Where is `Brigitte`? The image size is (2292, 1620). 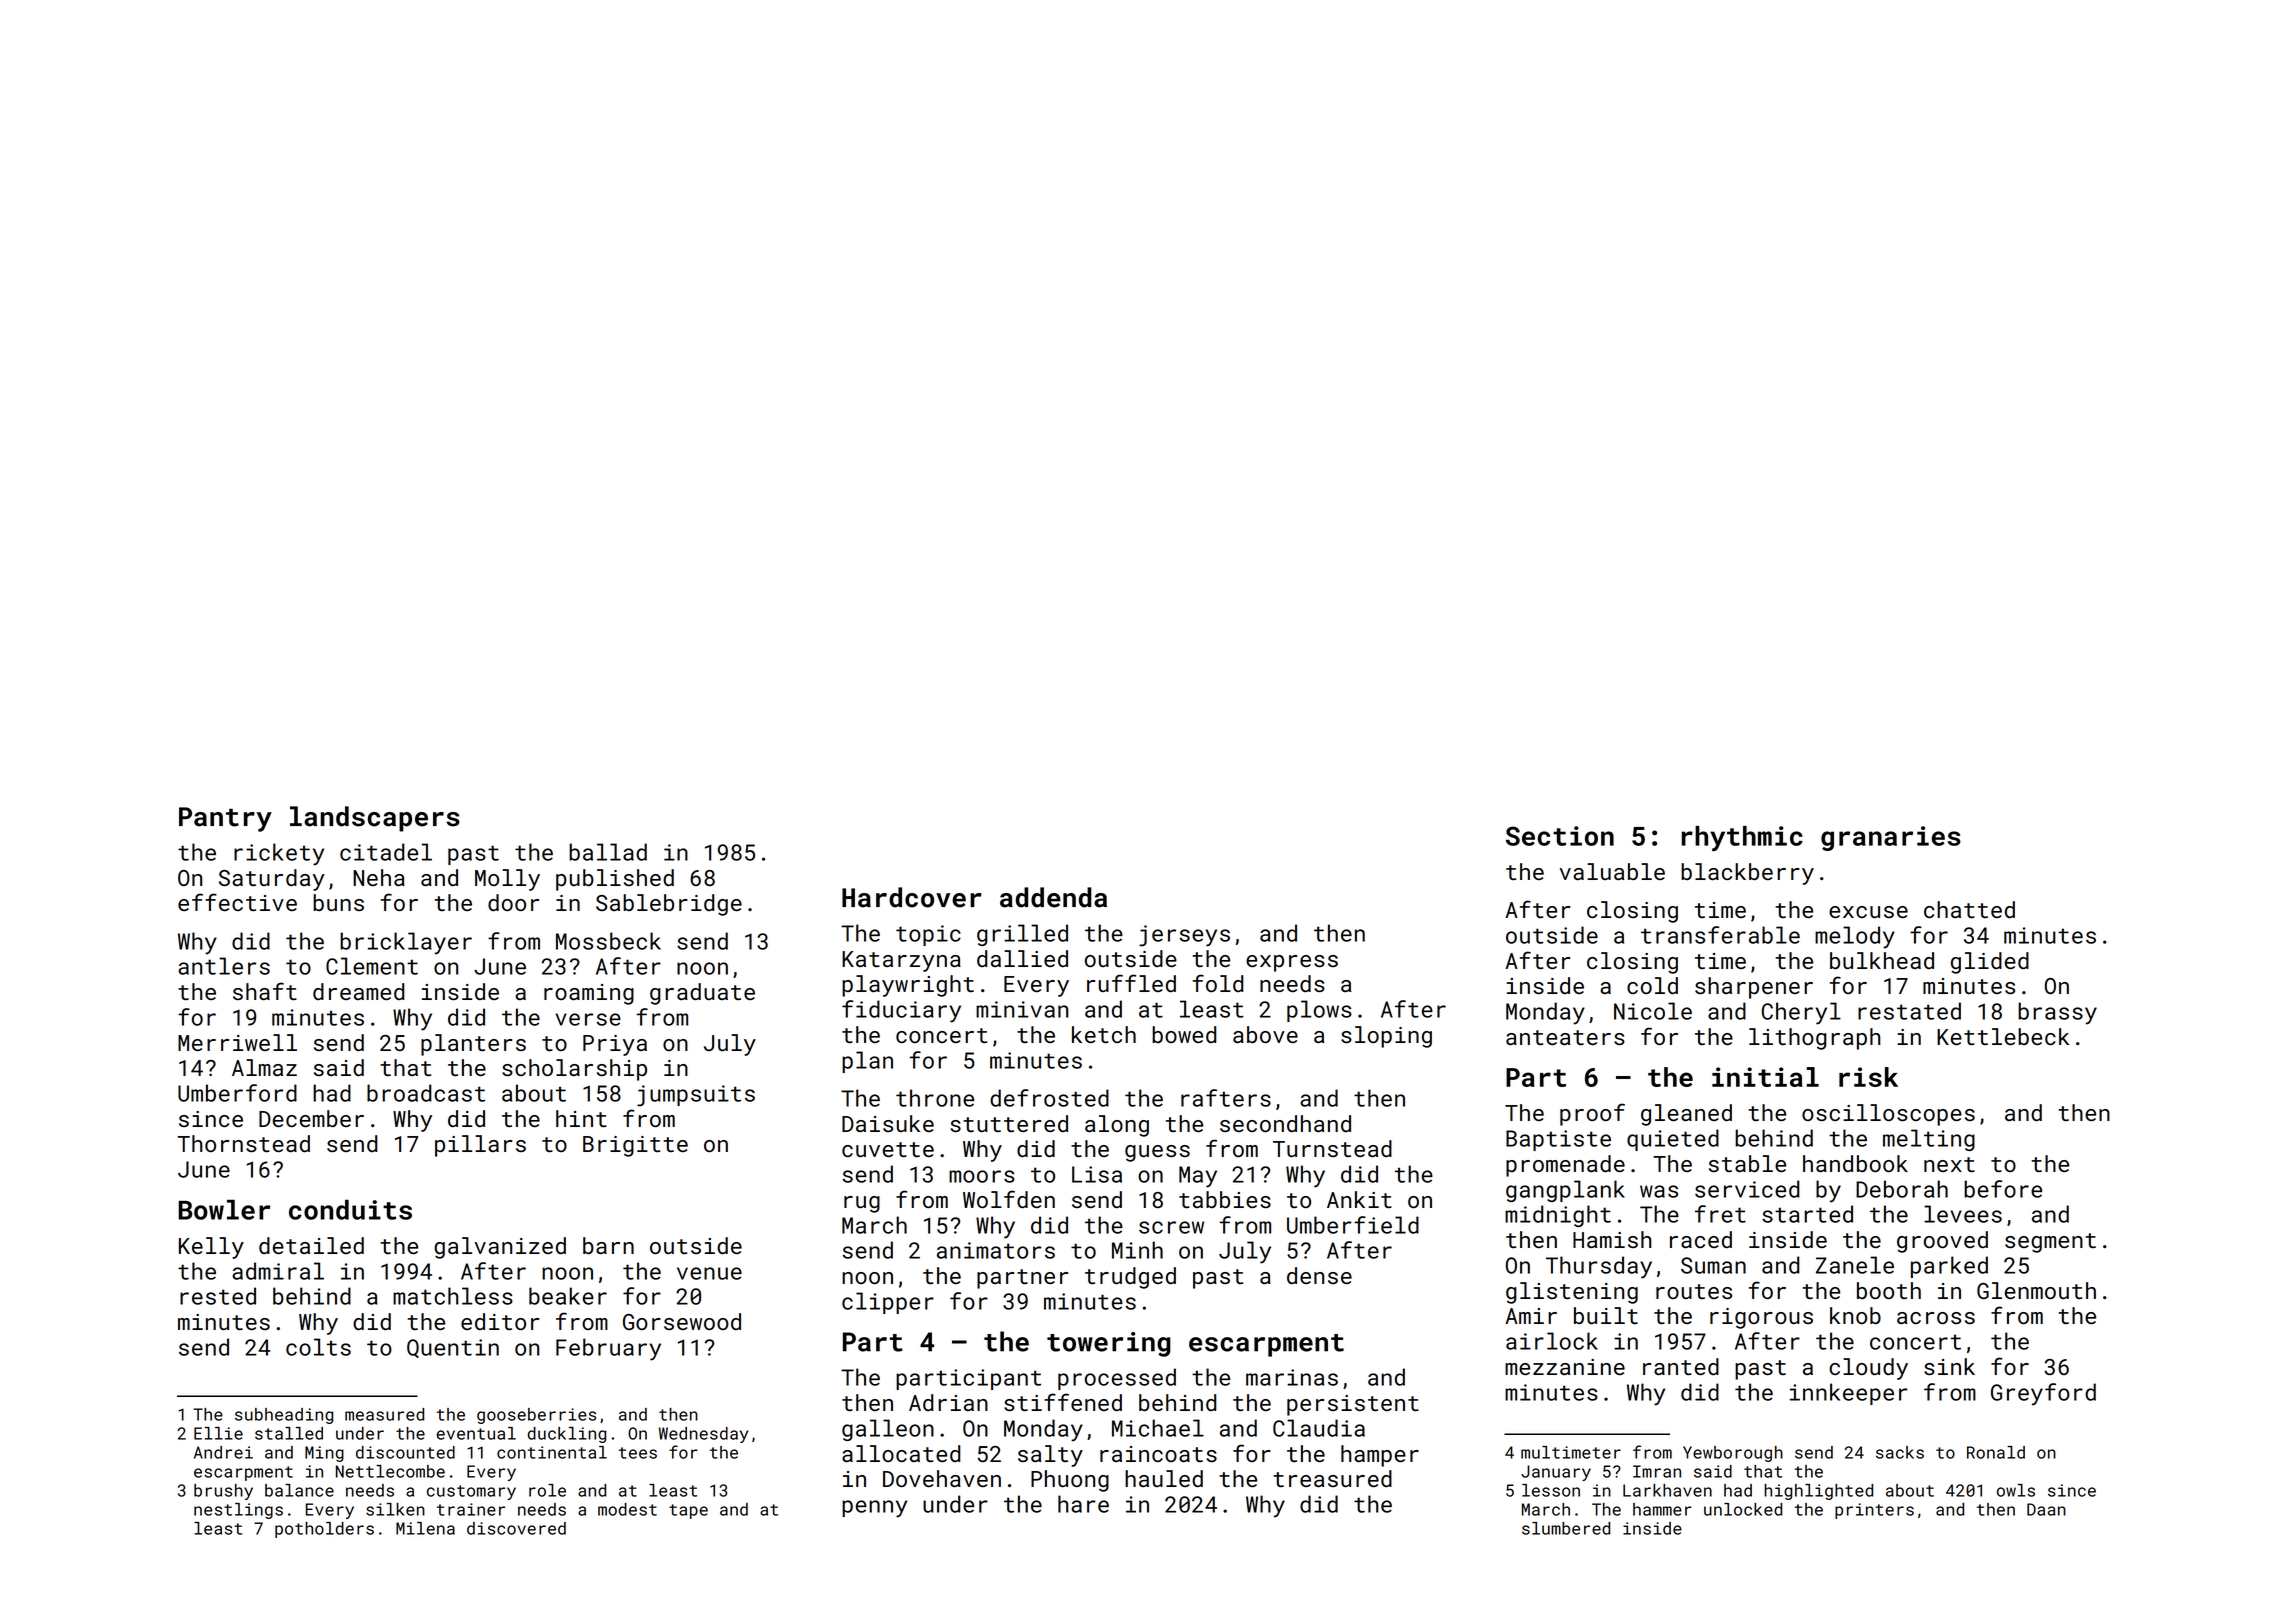 Brigitte is located at coordinates (635, 1146).
